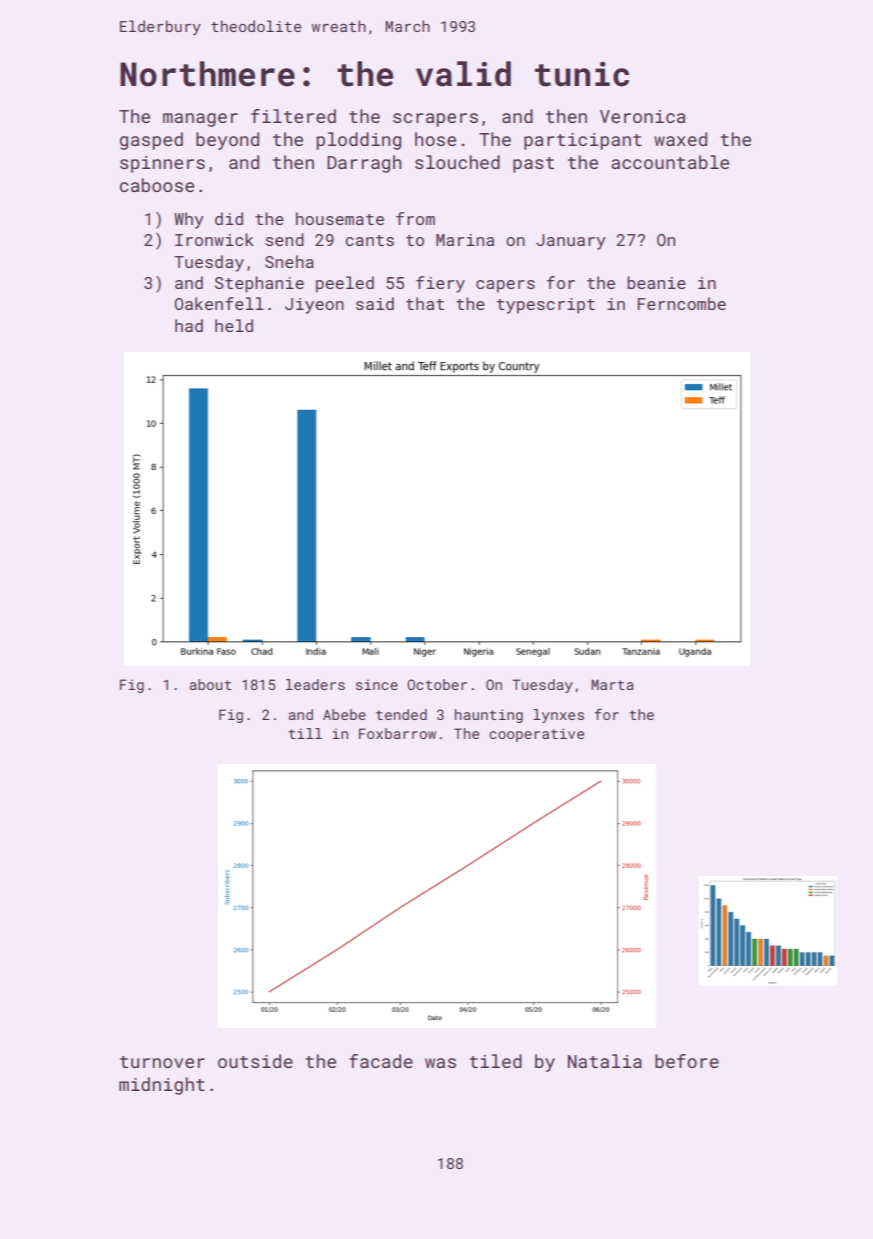 Image resolution: width=873 pixels, height=1239 pixels. I want to click on since, so click(377, 684).
